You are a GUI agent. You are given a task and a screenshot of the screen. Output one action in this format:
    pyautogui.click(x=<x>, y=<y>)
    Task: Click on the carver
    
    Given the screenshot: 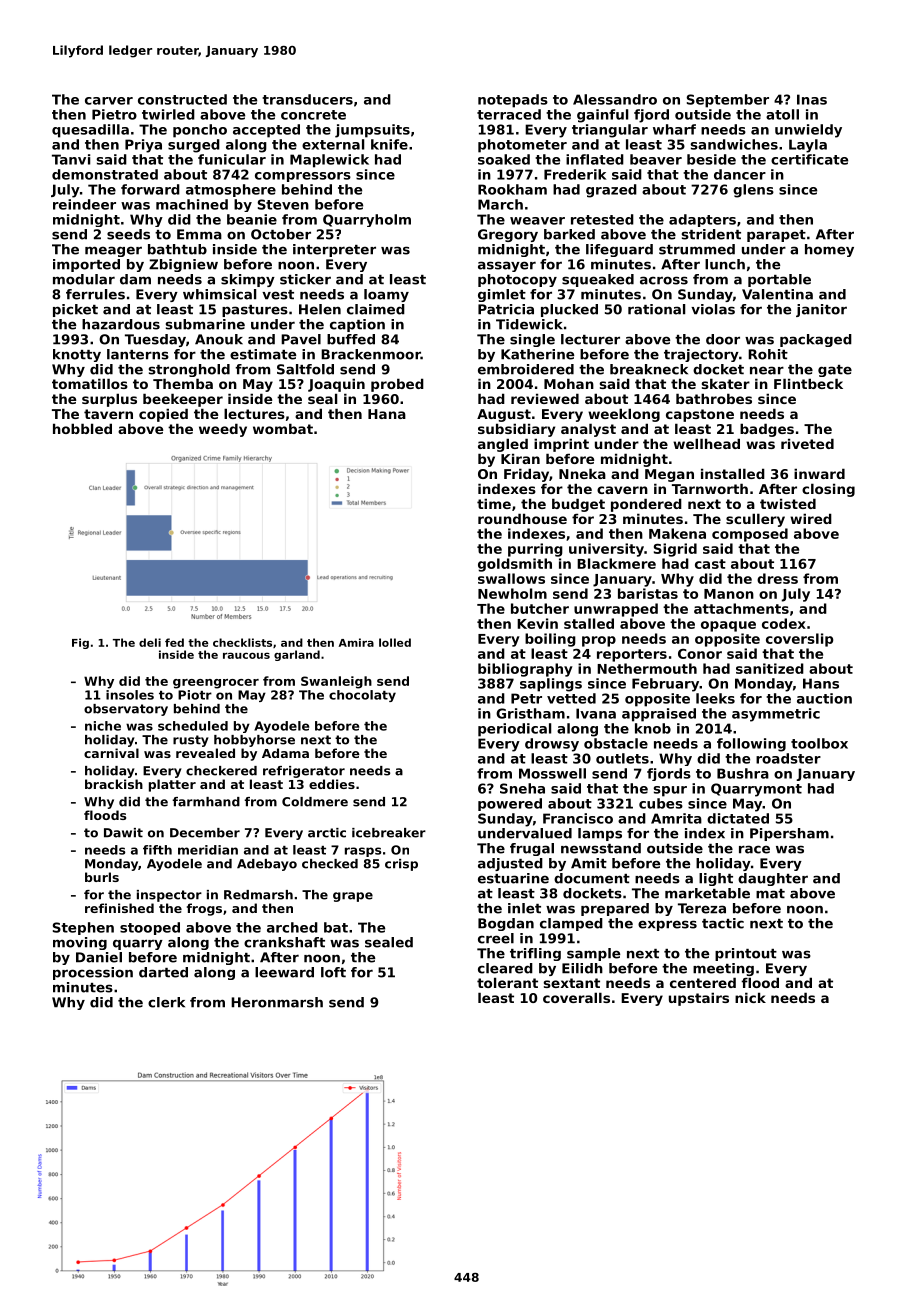 What is the action you would take?
    pyautogui.click(x=109, y=101)
